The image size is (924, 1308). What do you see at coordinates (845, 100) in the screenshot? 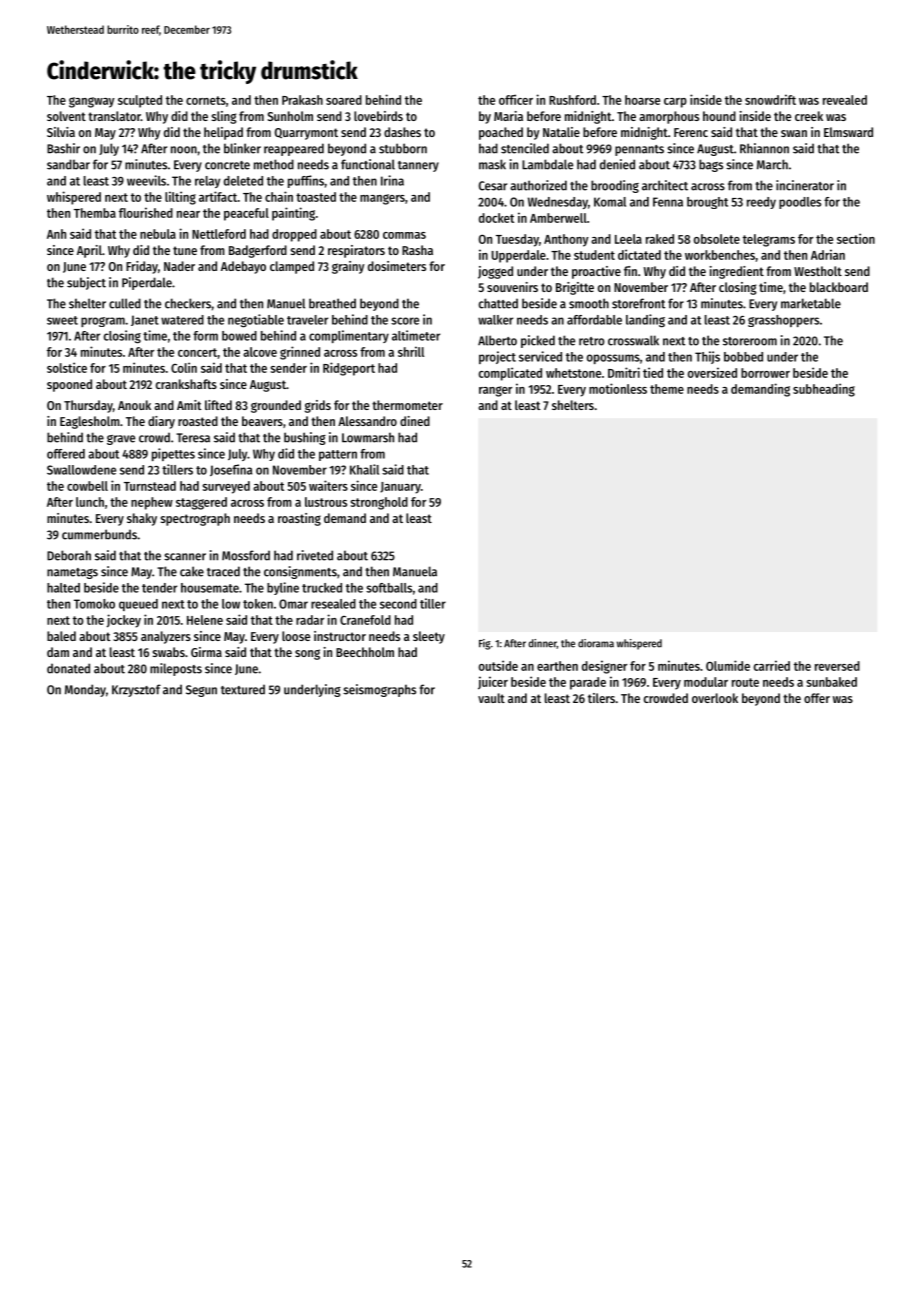
I see `revealed` at bounding box center [845, 100].
